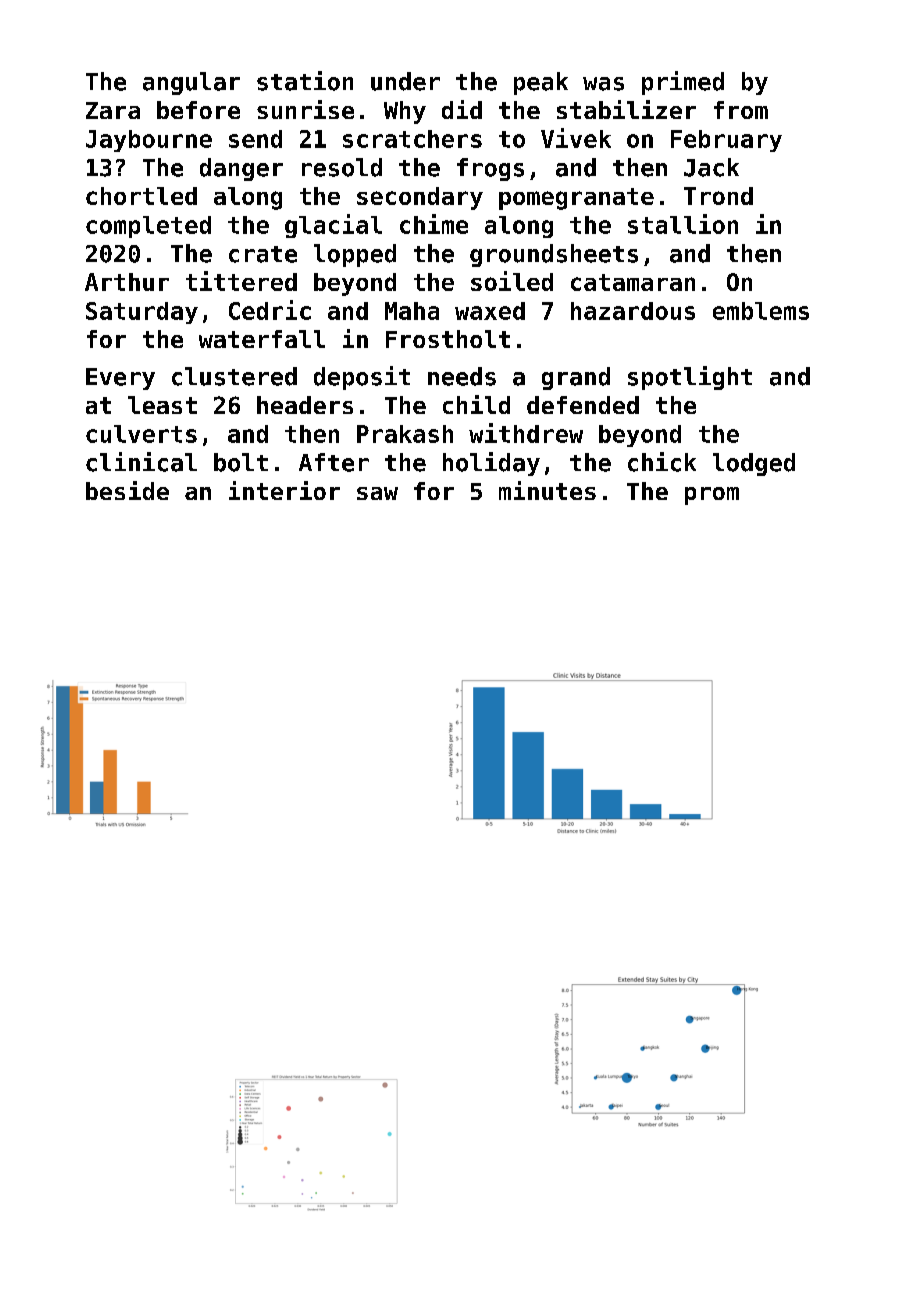 The image size is (924, 1311). What do you see at coordinates (462, 376) in the screenshot?
I see `needs` at bounding box center [462, 376].
